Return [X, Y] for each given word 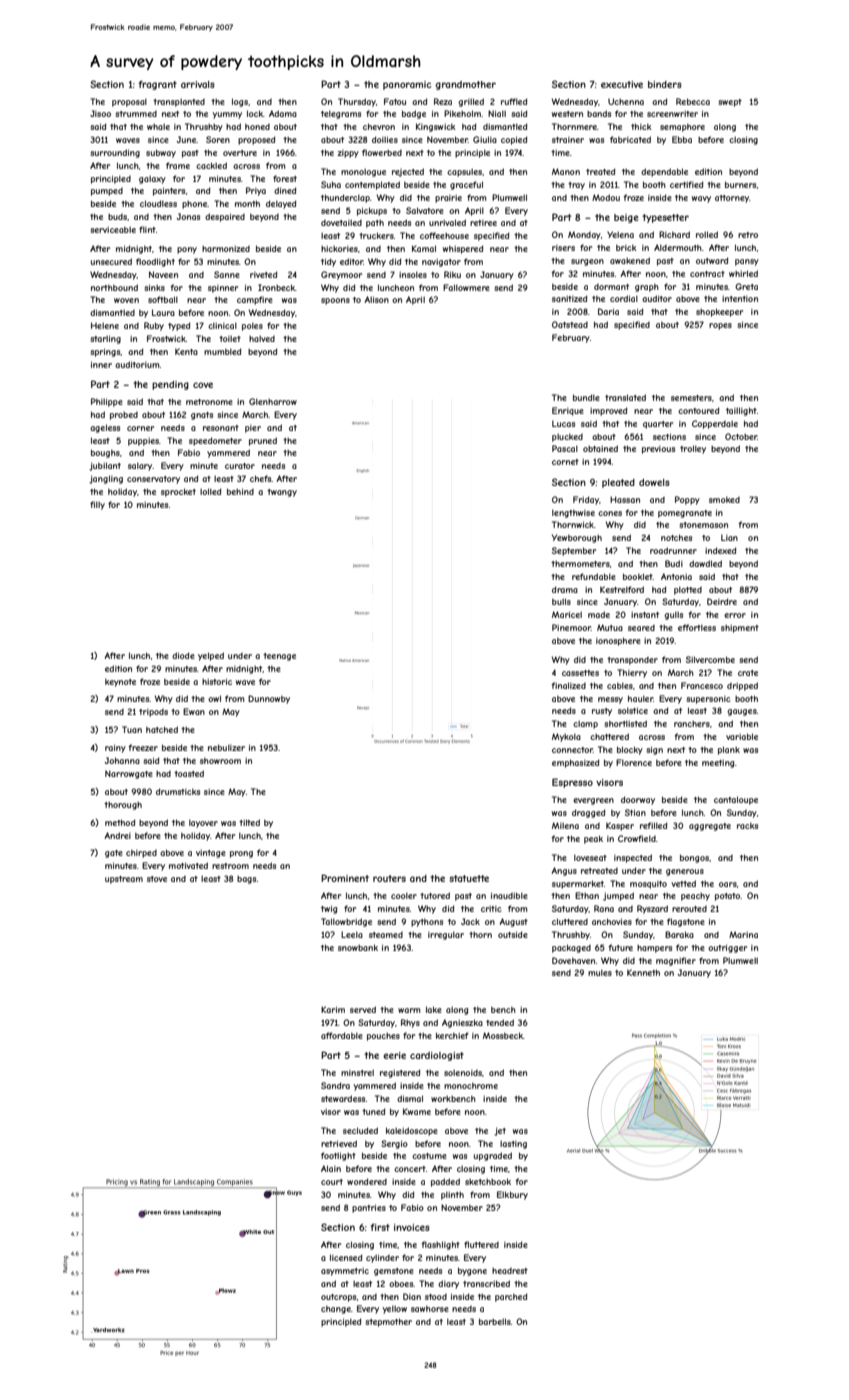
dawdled [705, 563]
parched [511, 1297]
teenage [279, 657]
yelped [211, 656]
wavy [701, 199]
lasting [513, 1145]
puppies [143, 441]
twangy [282, 493]
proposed [256, 140]
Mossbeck [503, 1035]
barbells [495, 1321]
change [336, 1310]
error [735, 615]
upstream [124, 880]
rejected [408, 172]
